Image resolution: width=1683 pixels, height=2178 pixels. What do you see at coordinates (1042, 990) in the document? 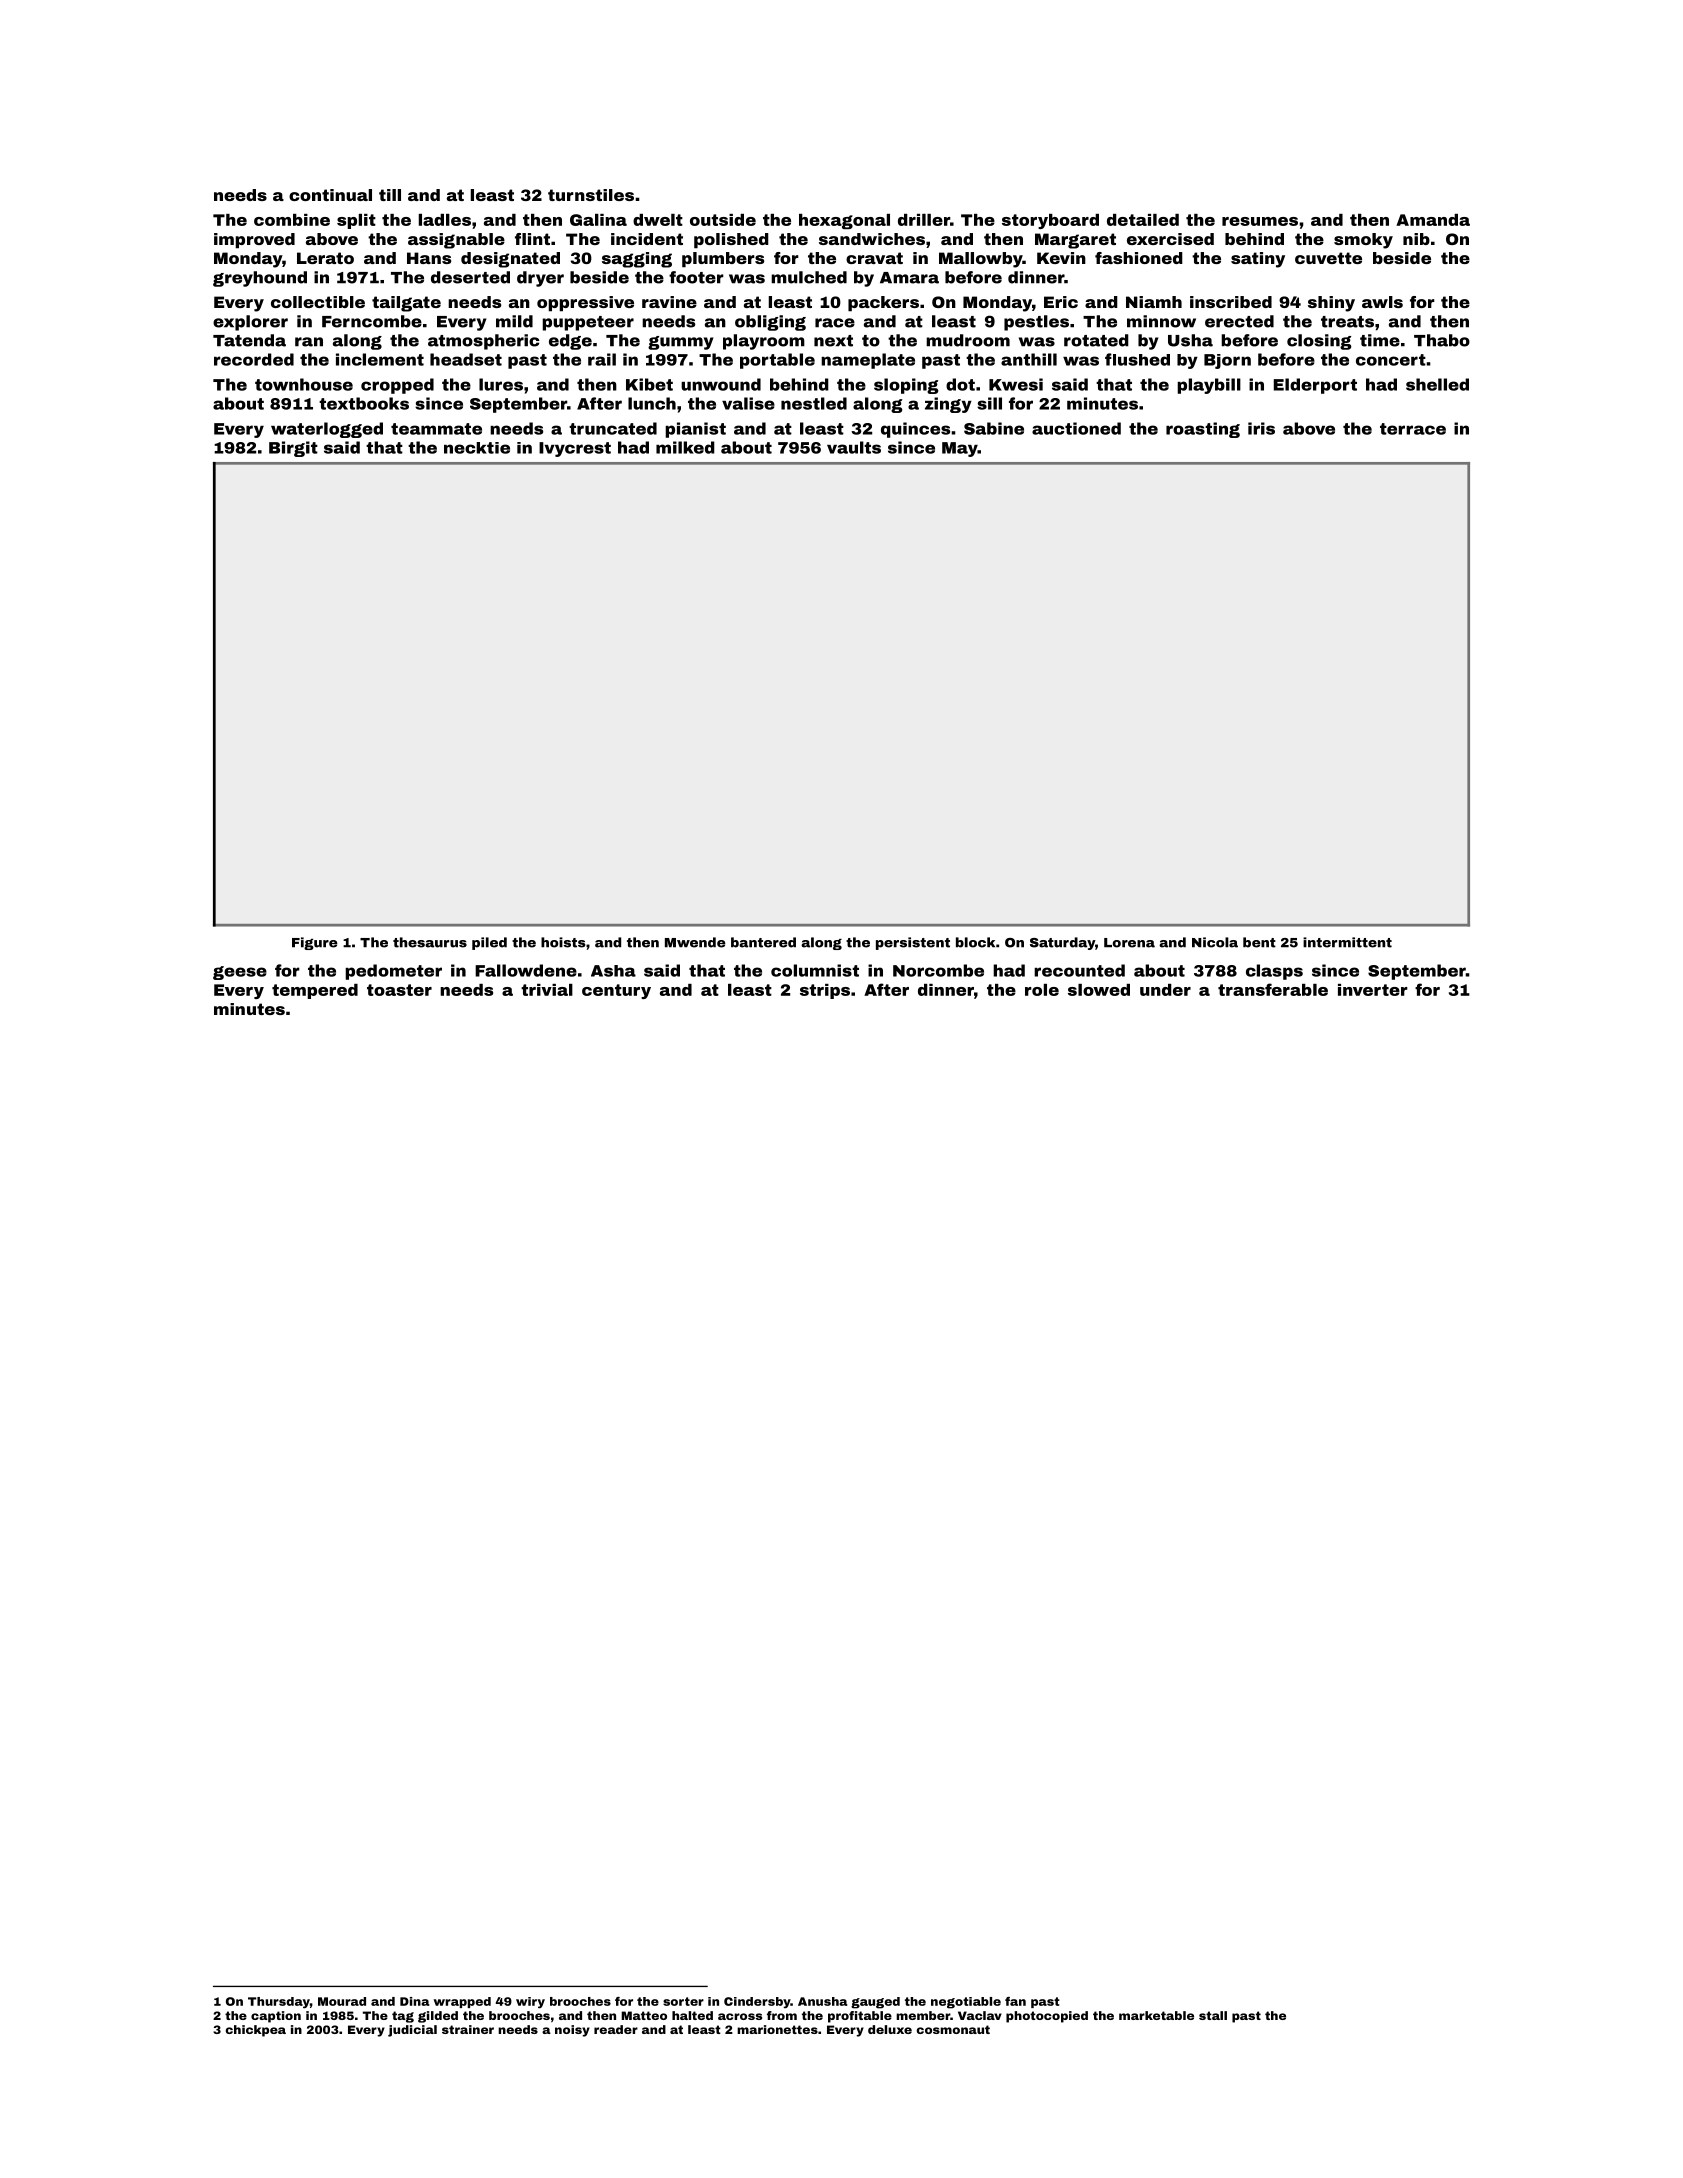
I see `role` at bounding box center [1042, 990].
